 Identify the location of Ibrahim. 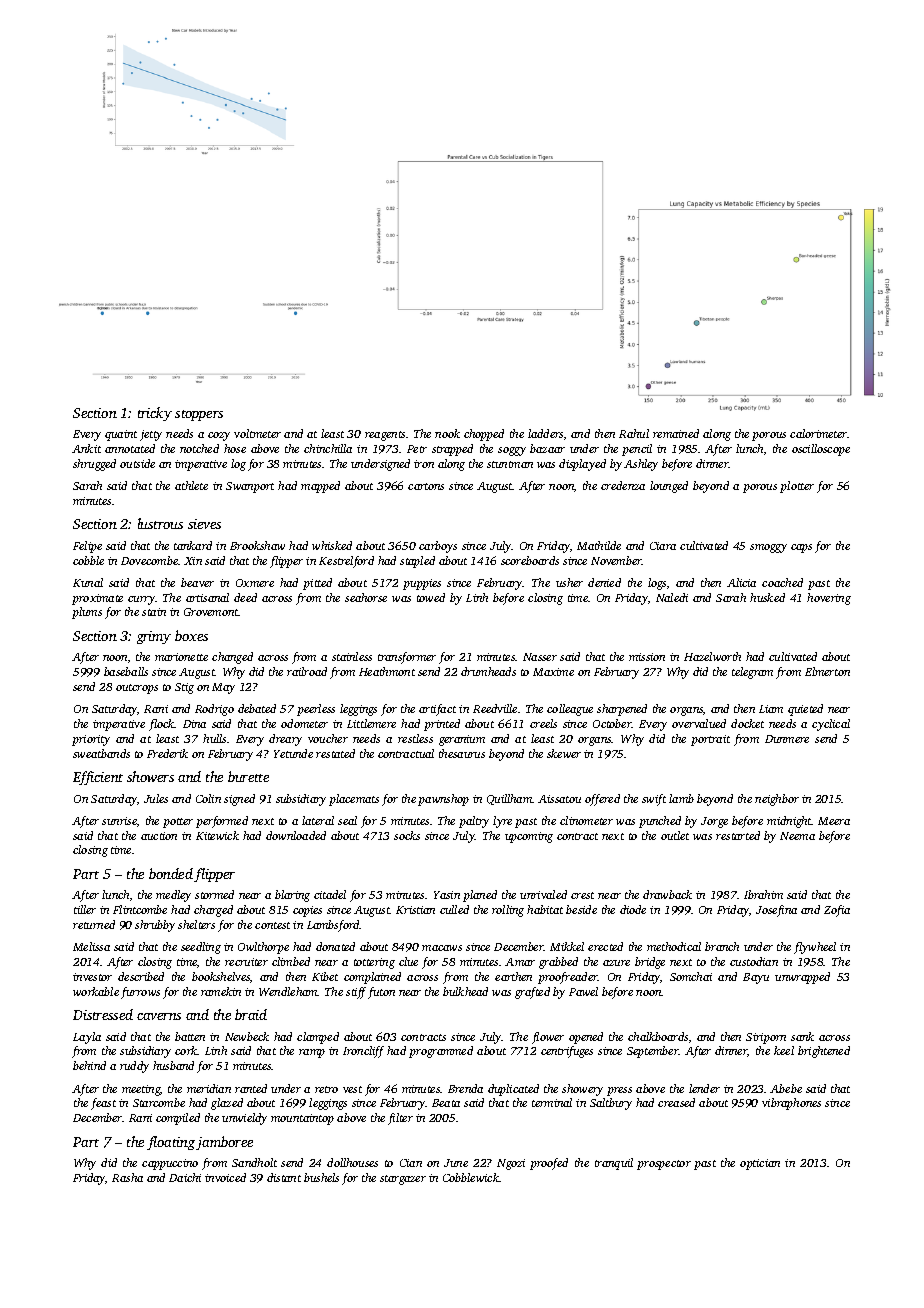
(763, 894).
